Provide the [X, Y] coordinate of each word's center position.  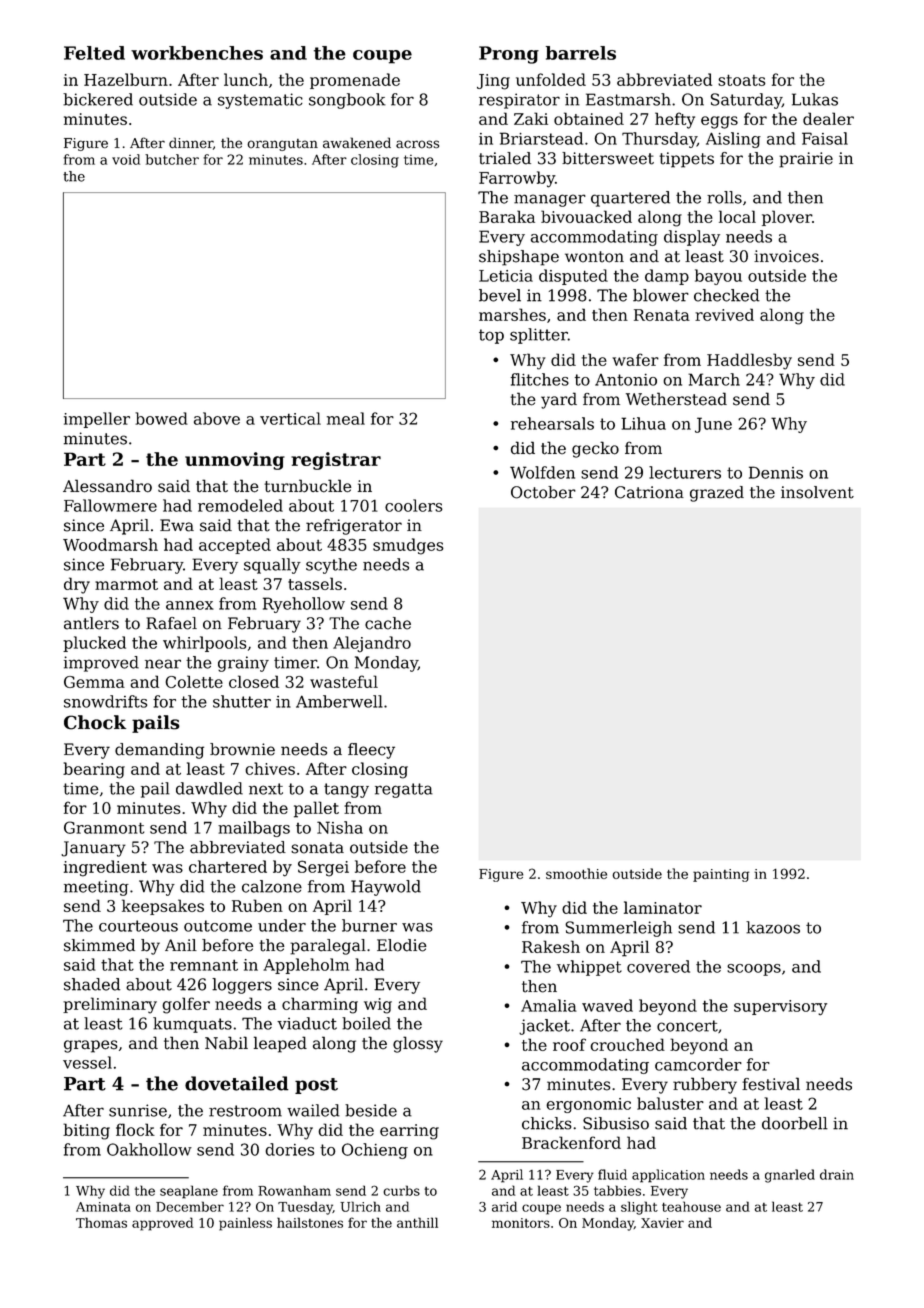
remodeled [240, 505]
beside [371, 1110]
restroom [245, 1111]
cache [388, 623]
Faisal [825, 138]
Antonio [626, 380]
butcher [172, 159]
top [491, 336]
